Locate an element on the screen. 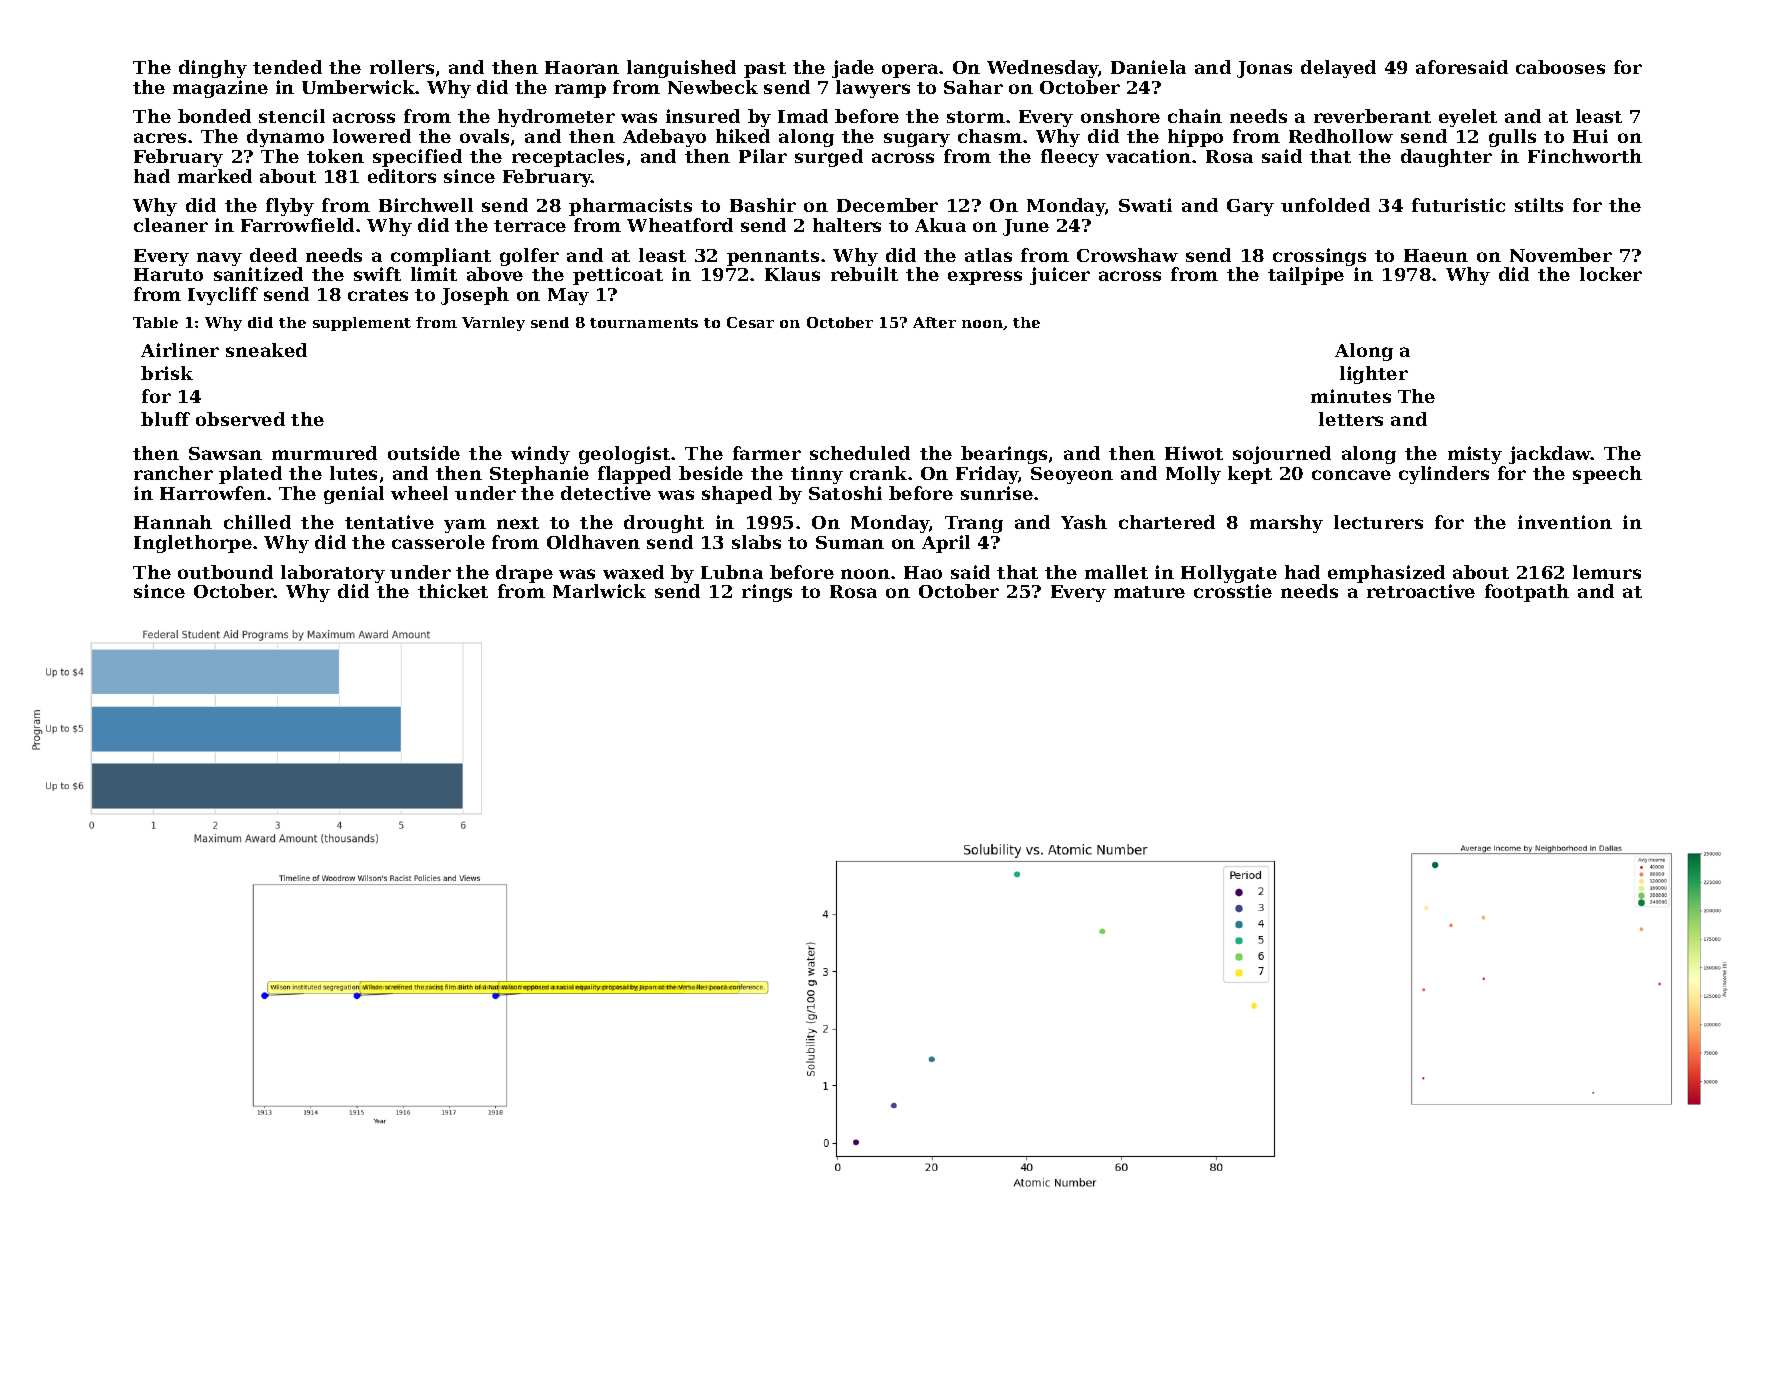 This screenshot has width=1776, height=1373. sunrise is located at coordinates (997, 493).
